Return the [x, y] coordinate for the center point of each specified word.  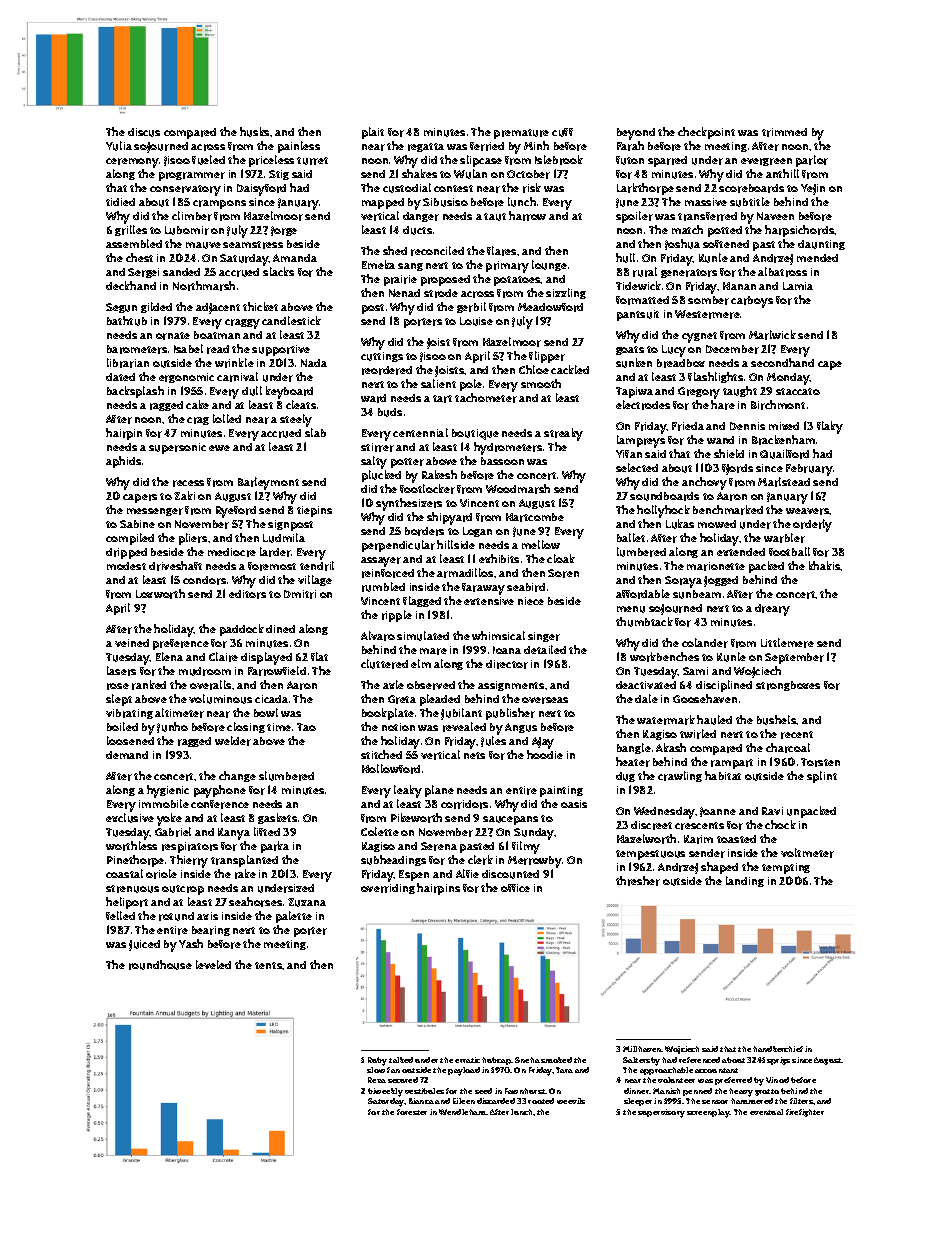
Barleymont [268, 483]
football [789, 551]
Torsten [820, 762]
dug [625, 777]
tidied [120, 202]
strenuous [132, 889]
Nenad [404, 293]
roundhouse [160, 965]
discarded [496, 1101]
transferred [707, 216]
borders [424, 531]
